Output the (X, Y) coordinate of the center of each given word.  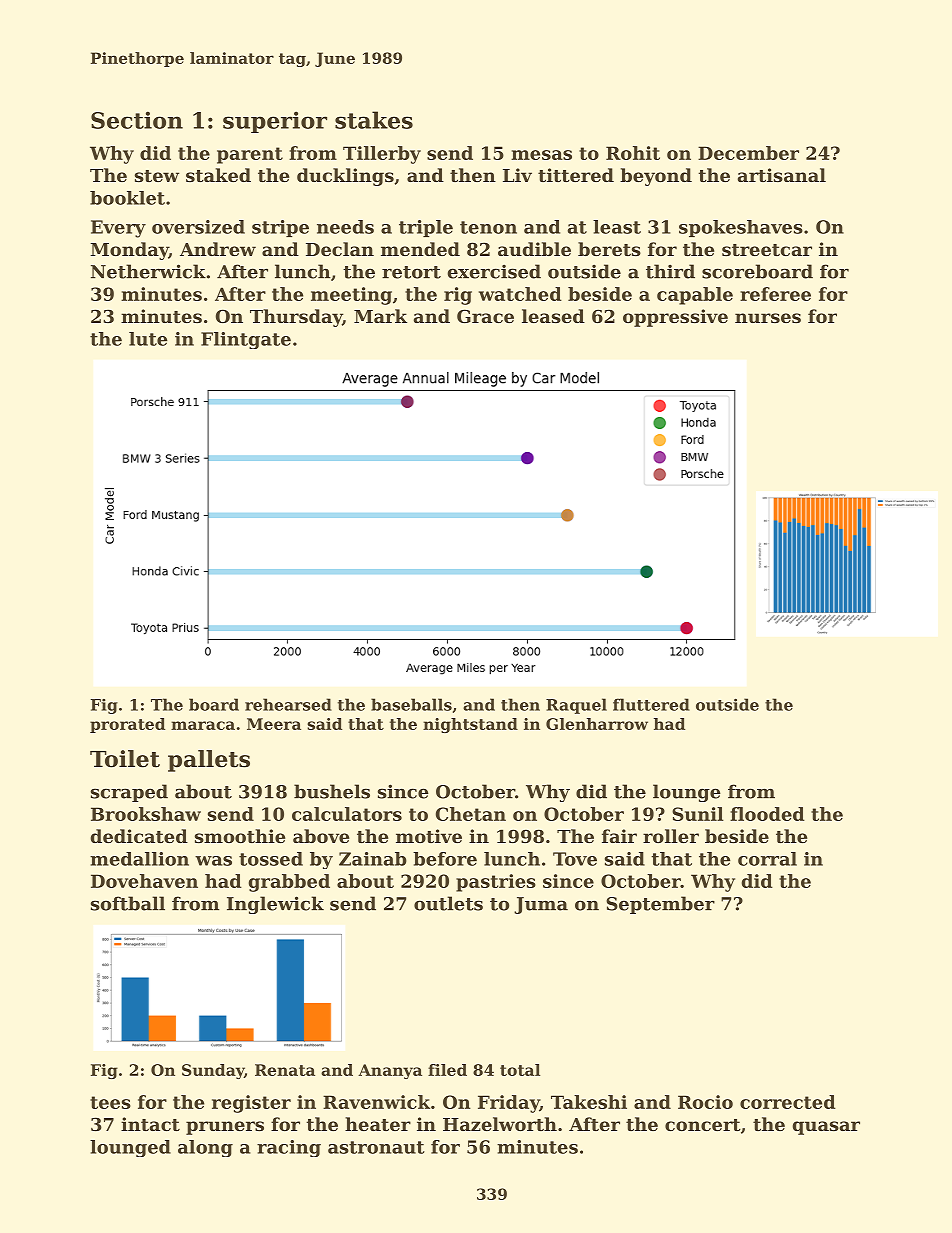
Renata (285, 1070)
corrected (788, 1102)
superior (275, 122)
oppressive (675, 318)
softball (128, 903)
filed (447, 1070)
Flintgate (246, 340)
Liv (517, 175)
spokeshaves (741, 228)
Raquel (576, 706)
